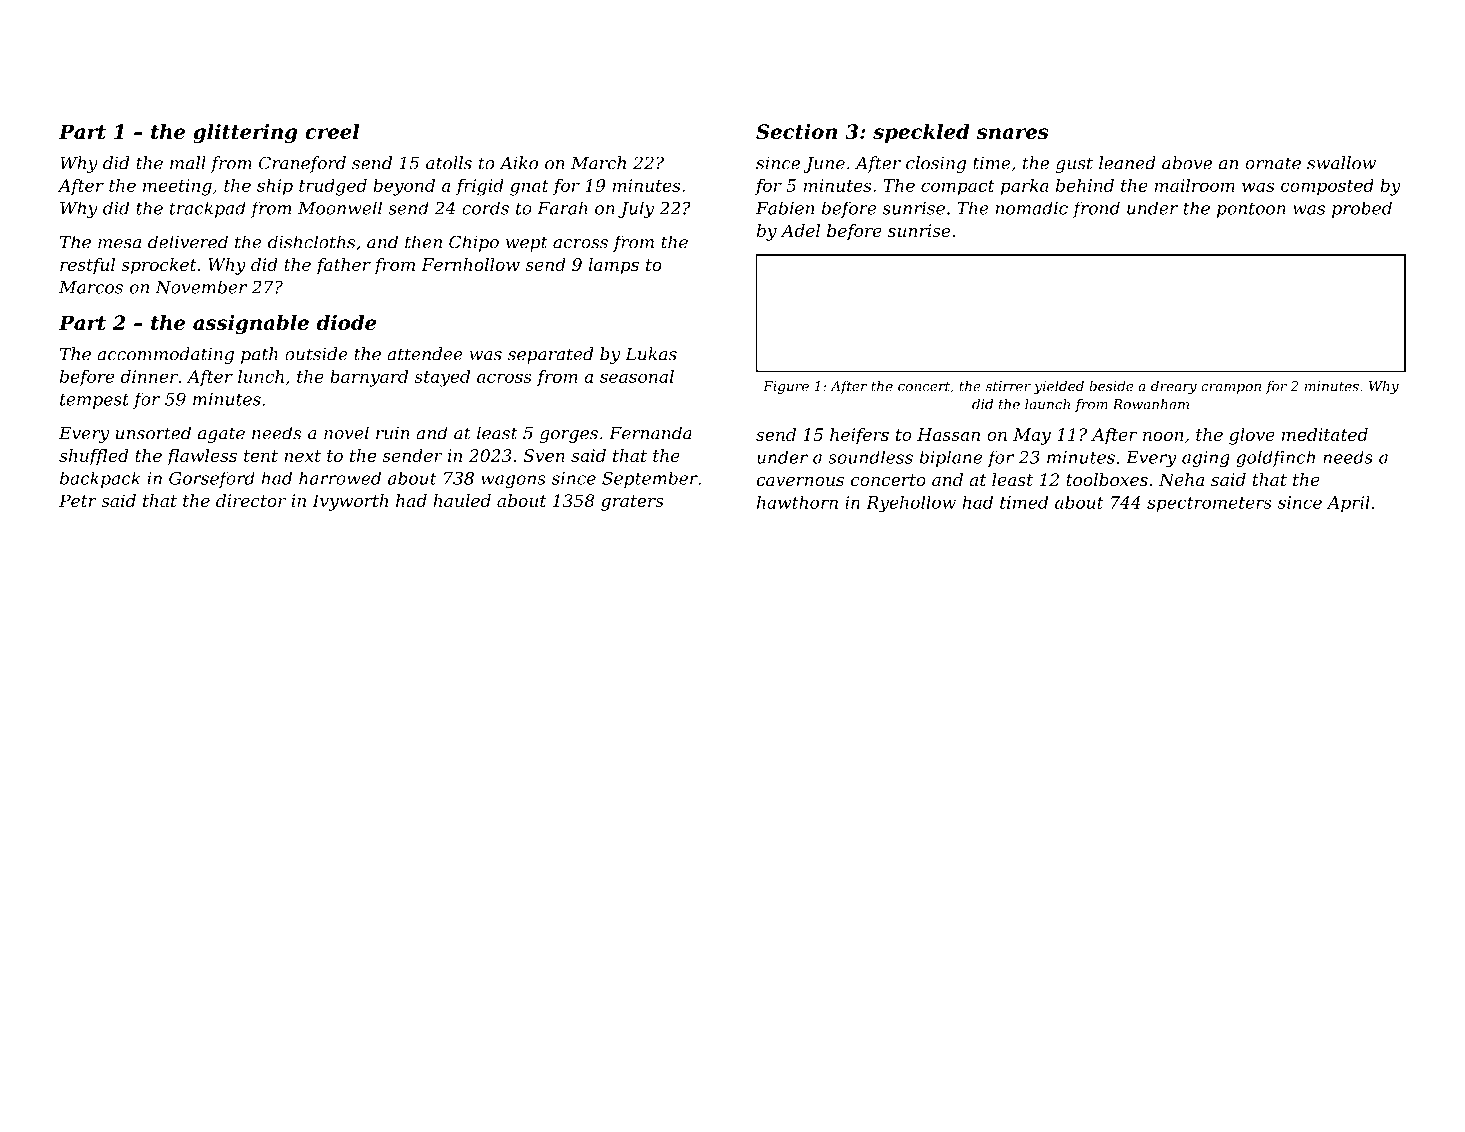 The image size is (1465, 1132). I want to click on snares, so click(1013, 133).
